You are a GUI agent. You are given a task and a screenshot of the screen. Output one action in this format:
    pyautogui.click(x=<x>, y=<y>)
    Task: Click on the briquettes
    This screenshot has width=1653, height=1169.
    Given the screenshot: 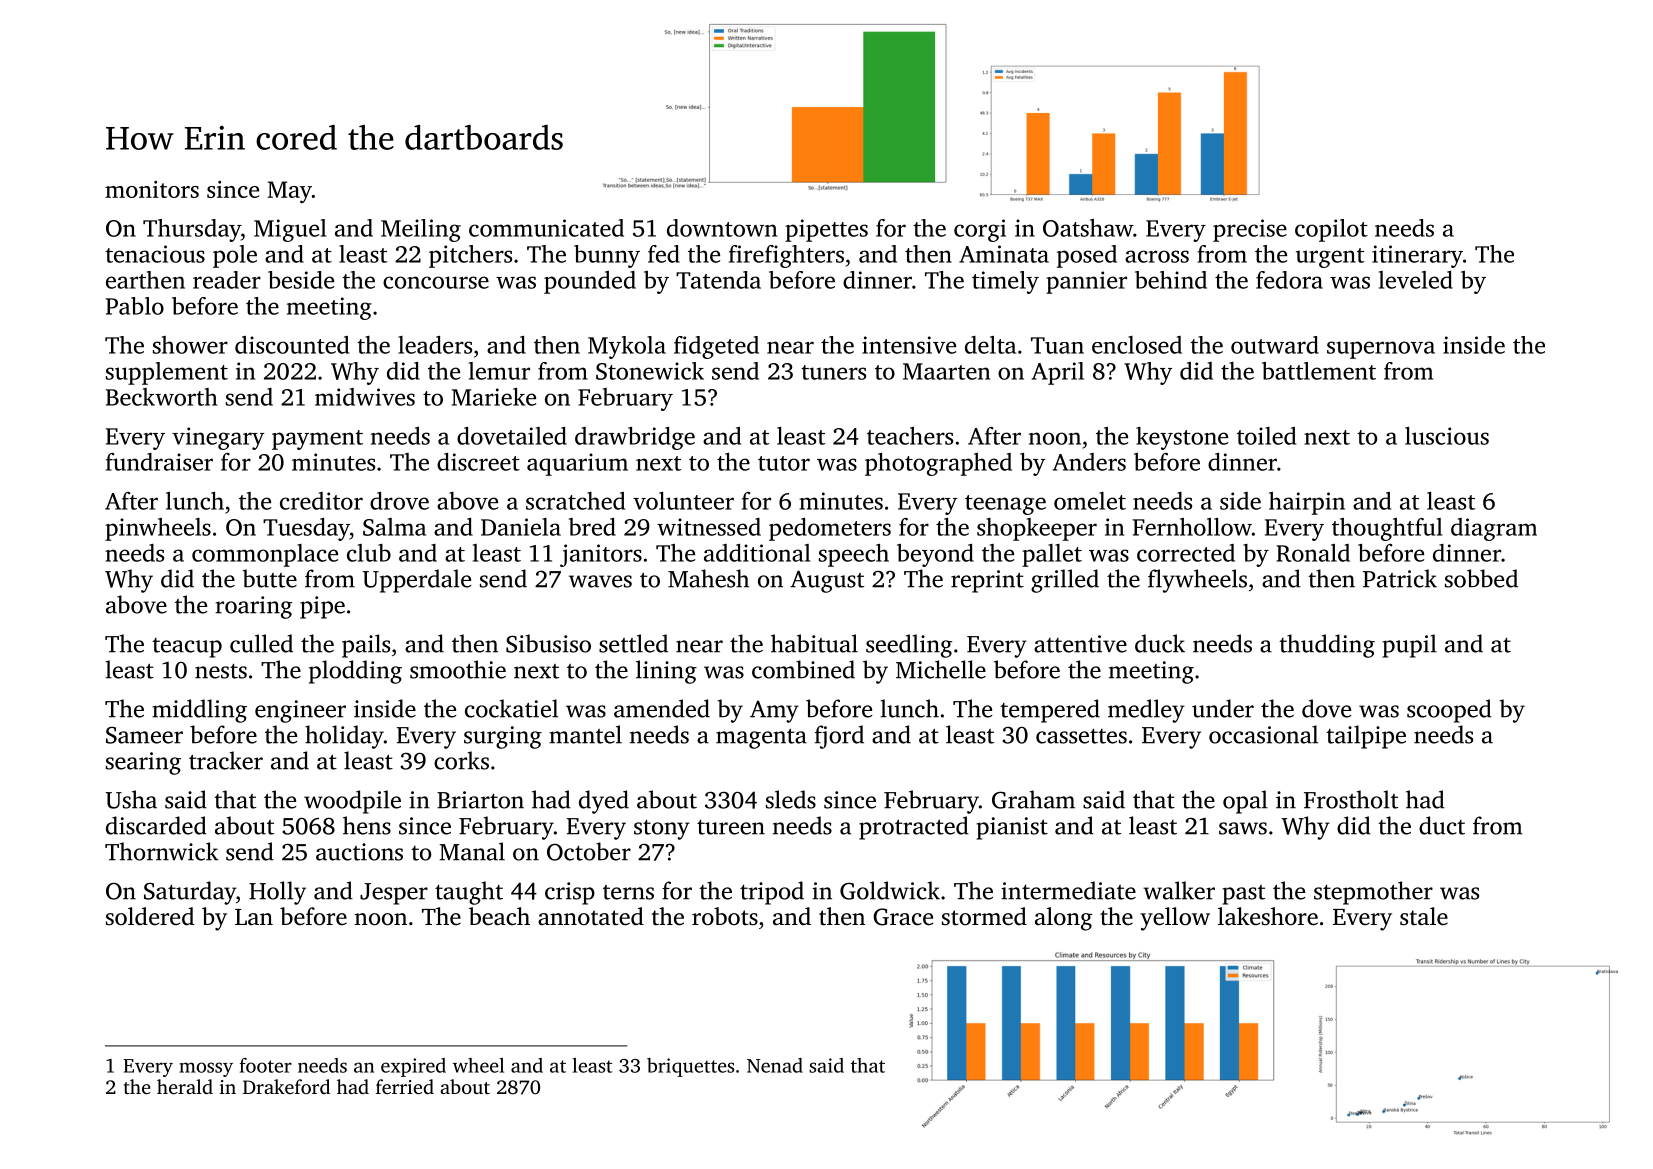 What is the action you would take?
    pyautogui.click(x=690, y=1067)
